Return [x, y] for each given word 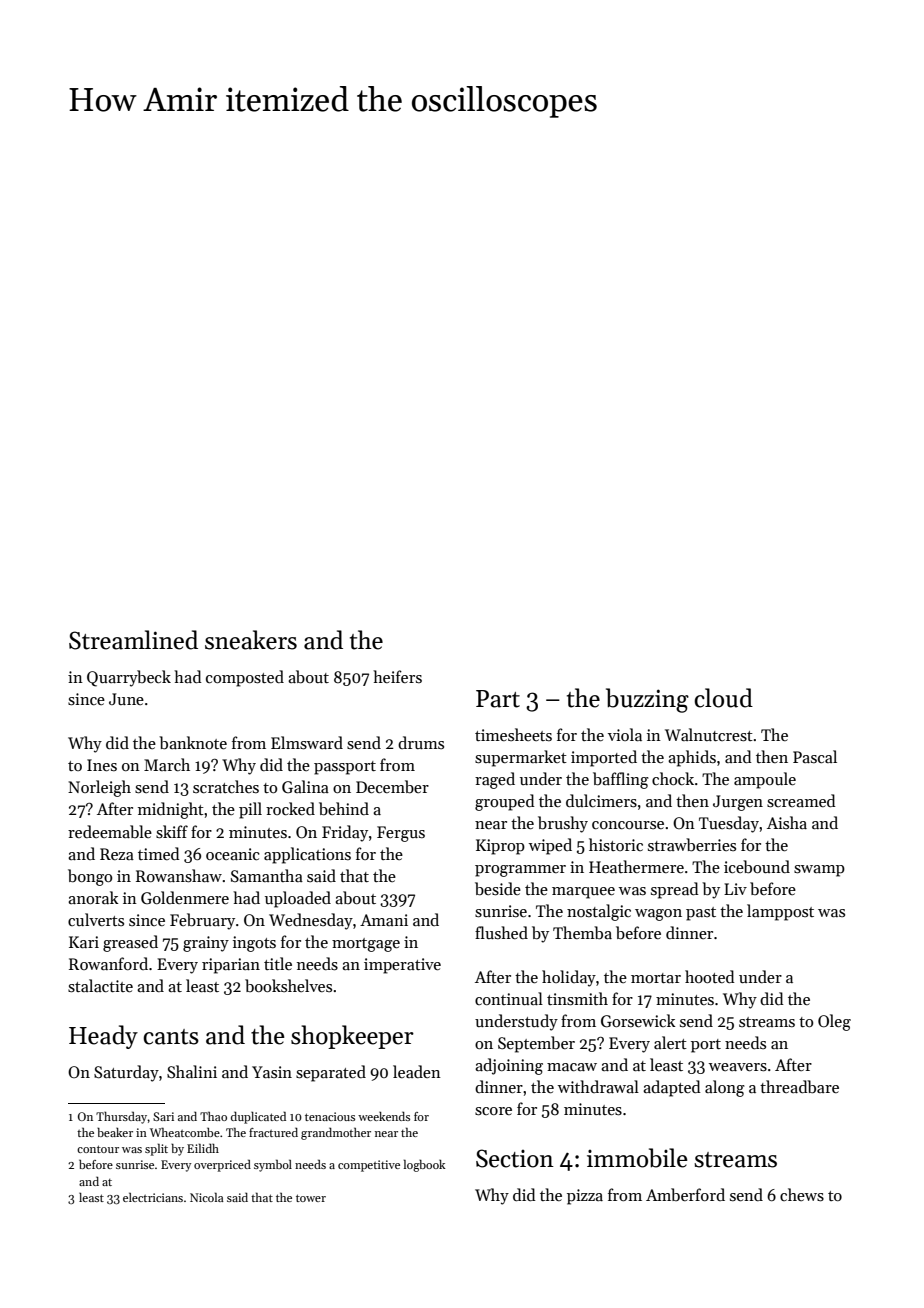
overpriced [222, 1165]
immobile [637, 1158]
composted [245, 678]
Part [498, 699]
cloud [723, 698]
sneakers [251, 640]
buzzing [647, 700]
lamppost [780, 912]
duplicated [258, 1117]
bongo [90, 877]
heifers [397, 676]
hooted [710, 976]
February [202, 921]
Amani [384, 920]
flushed [501, 932]
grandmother [336, 1133]
